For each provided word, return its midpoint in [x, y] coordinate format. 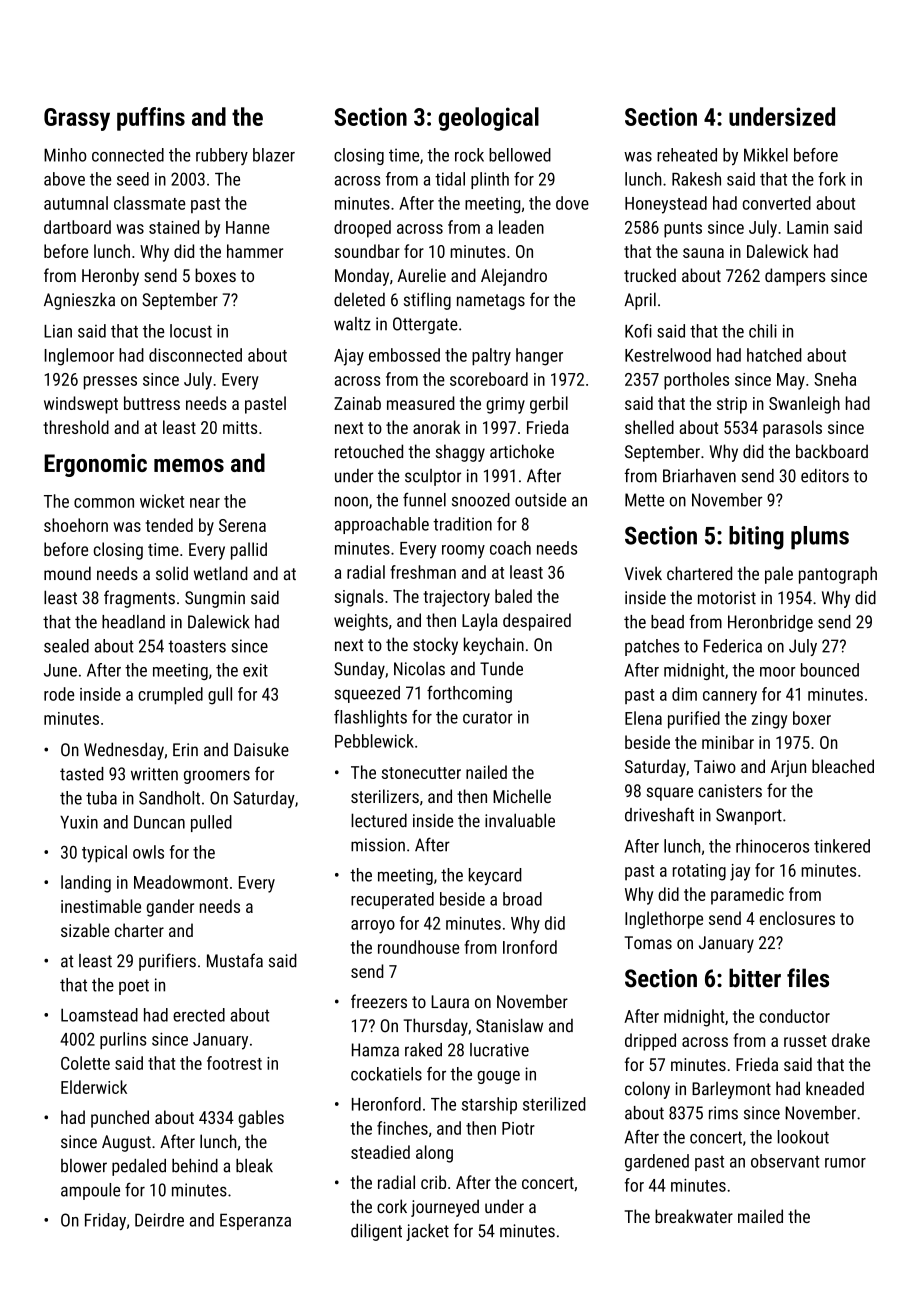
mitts [240, 427]
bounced [830, 670]
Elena [643, 718]
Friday [105, 1221]
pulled [211, 823]
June [60, 670]
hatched [774, 355]
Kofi [638, 331]
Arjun [788, 768]
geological [489, 119]
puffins [151, 119]
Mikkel [766, 155]
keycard [495, 876]
